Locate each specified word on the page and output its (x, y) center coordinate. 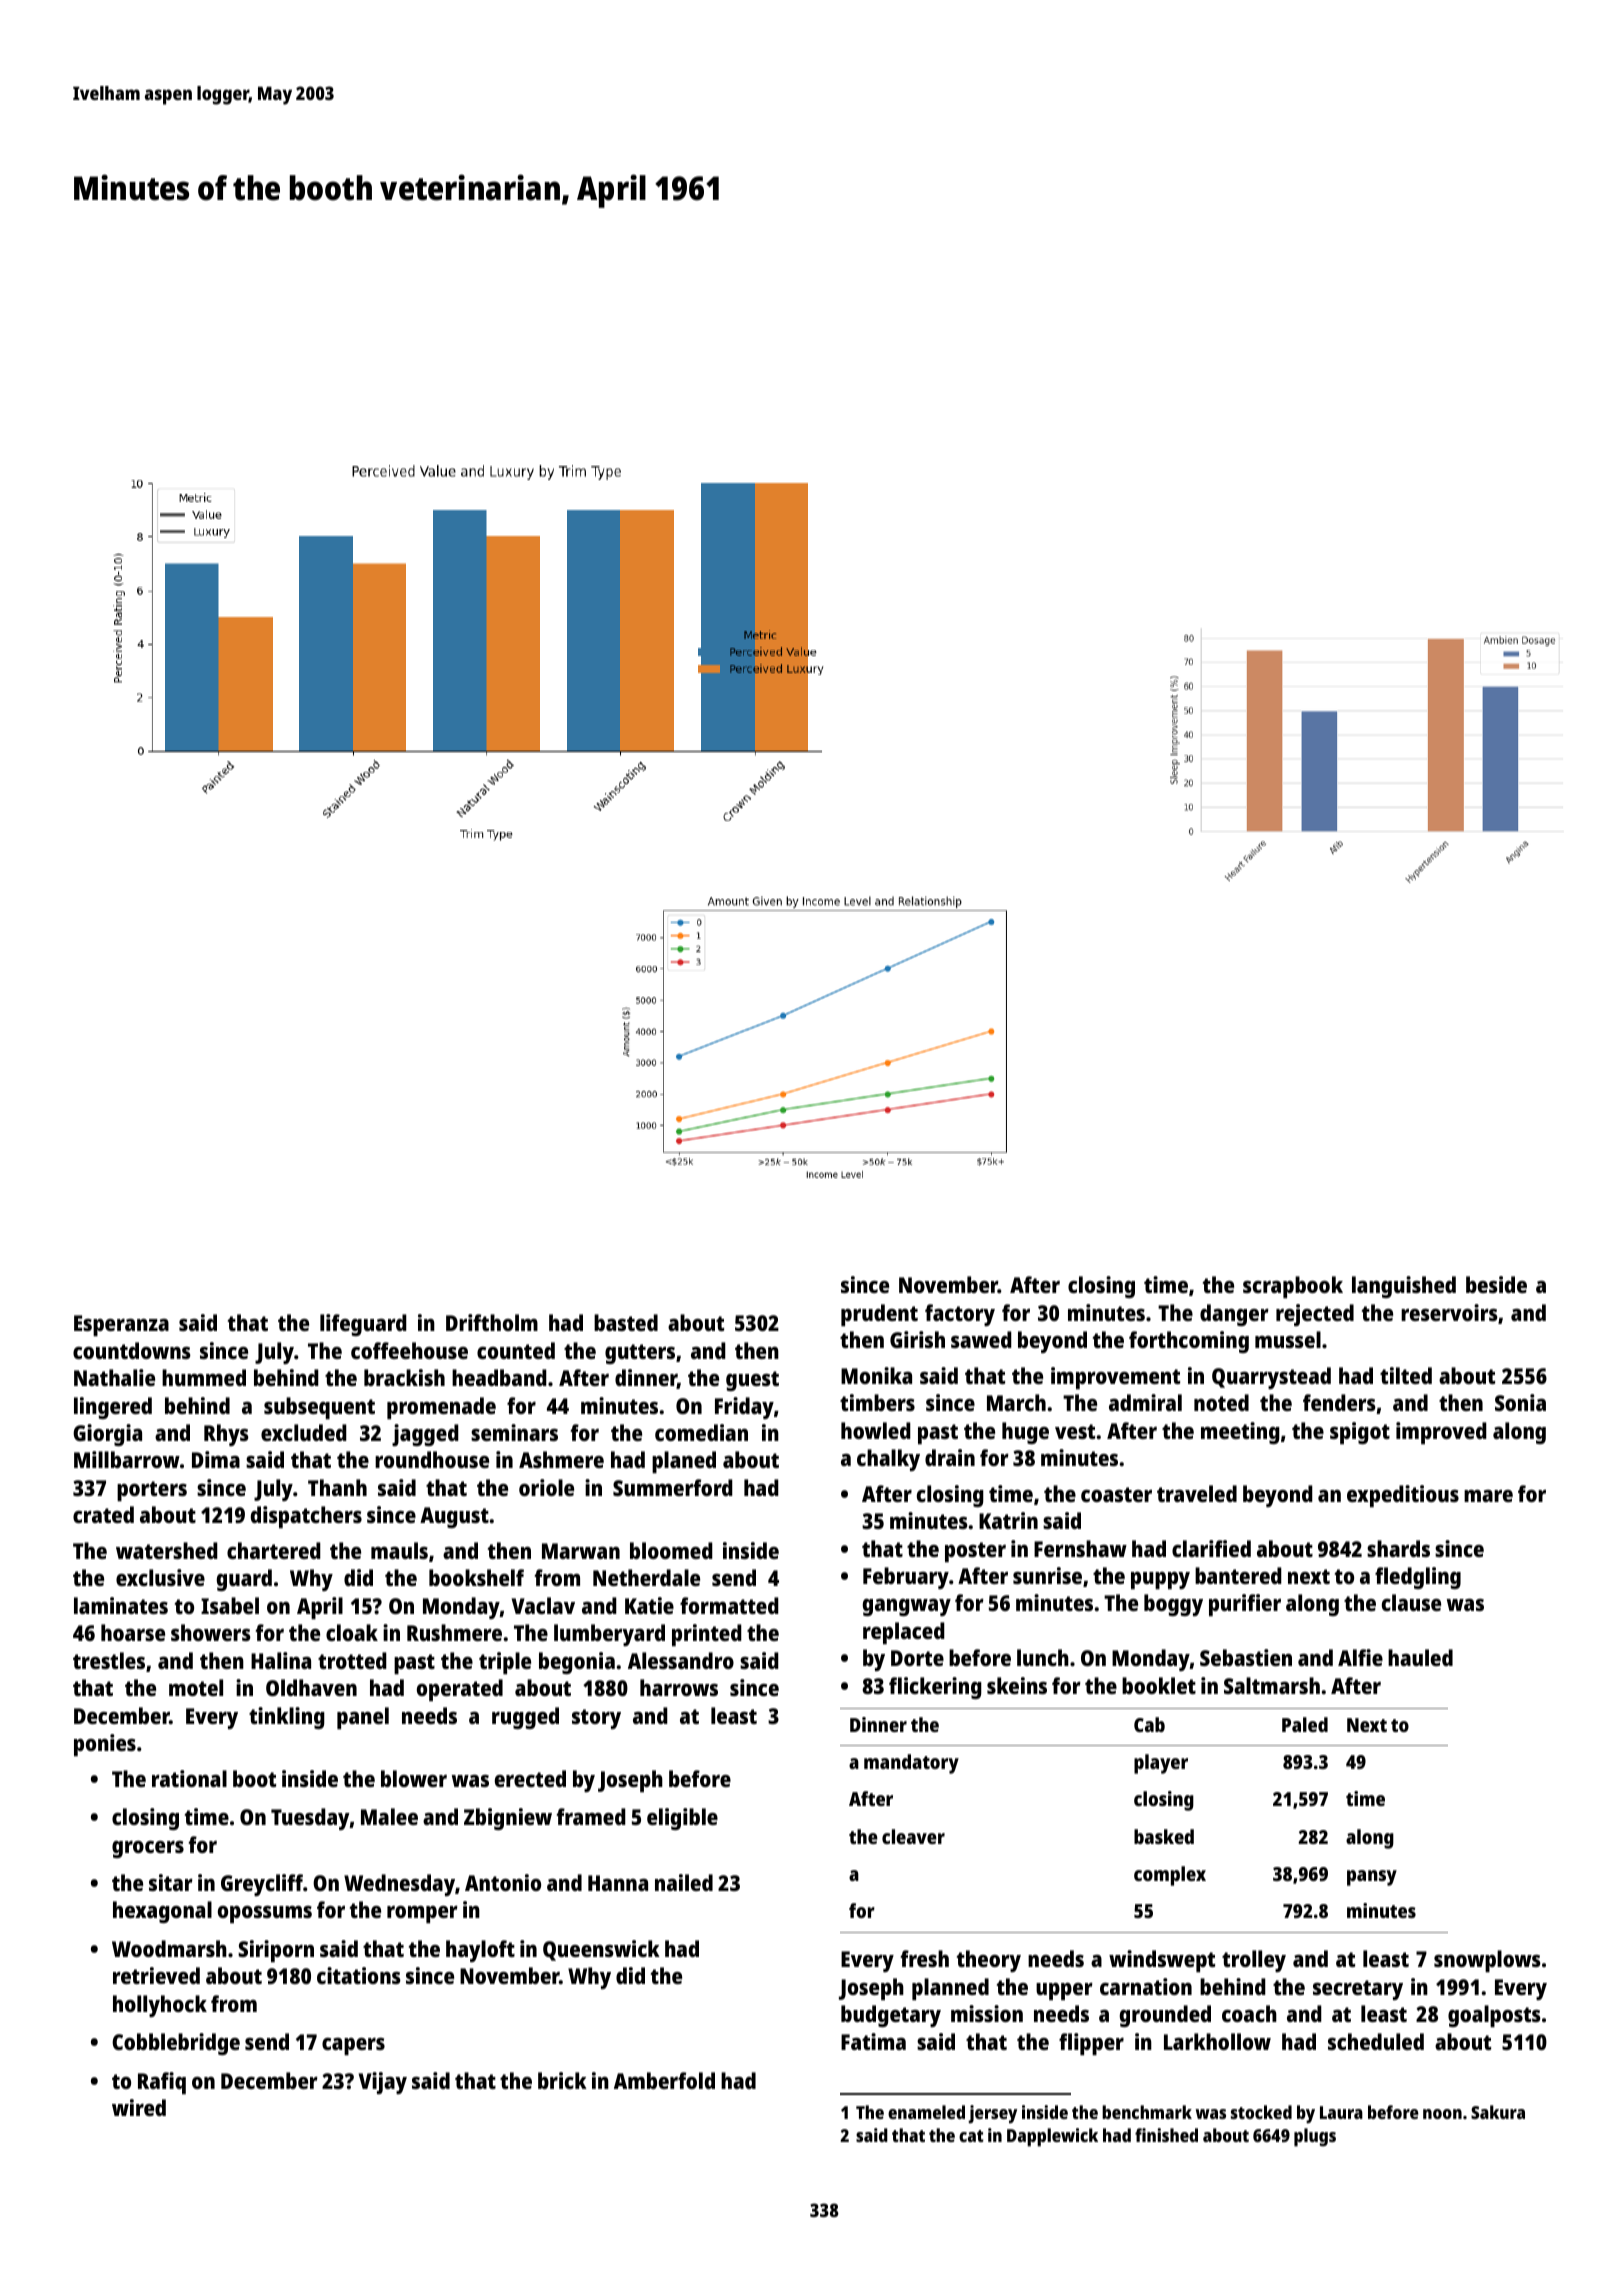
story (596, 1719)
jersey (992, 2114)
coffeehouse (409, 1350)
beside (1496, 1284)
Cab (1149, 1724)
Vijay (383, 2083)
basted (626, 1322)
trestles (109, 1660)
